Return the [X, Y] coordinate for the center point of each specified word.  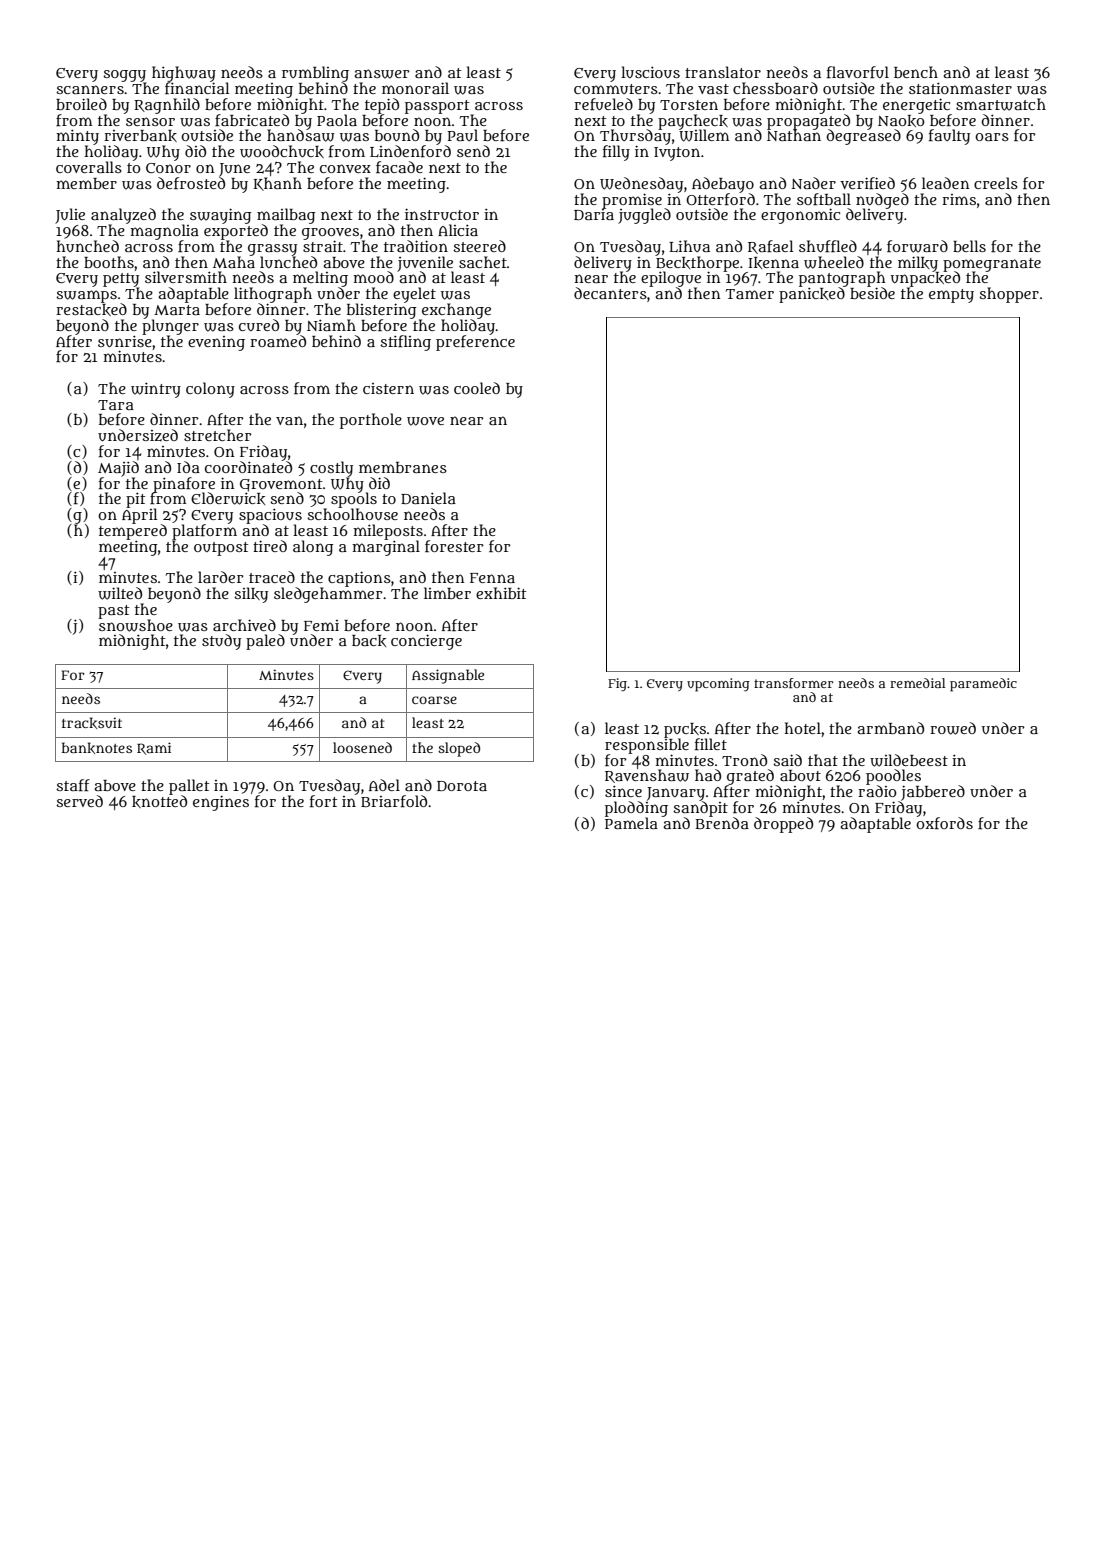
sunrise [125, 341]
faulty [949, 137]
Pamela [631, 823]
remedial [918, 683]
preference [475, 343]
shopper [1009, 295]
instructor [442, 214]
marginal [386, 548]
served [79, 801]
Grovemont [281, 485]
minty [77, 137]
